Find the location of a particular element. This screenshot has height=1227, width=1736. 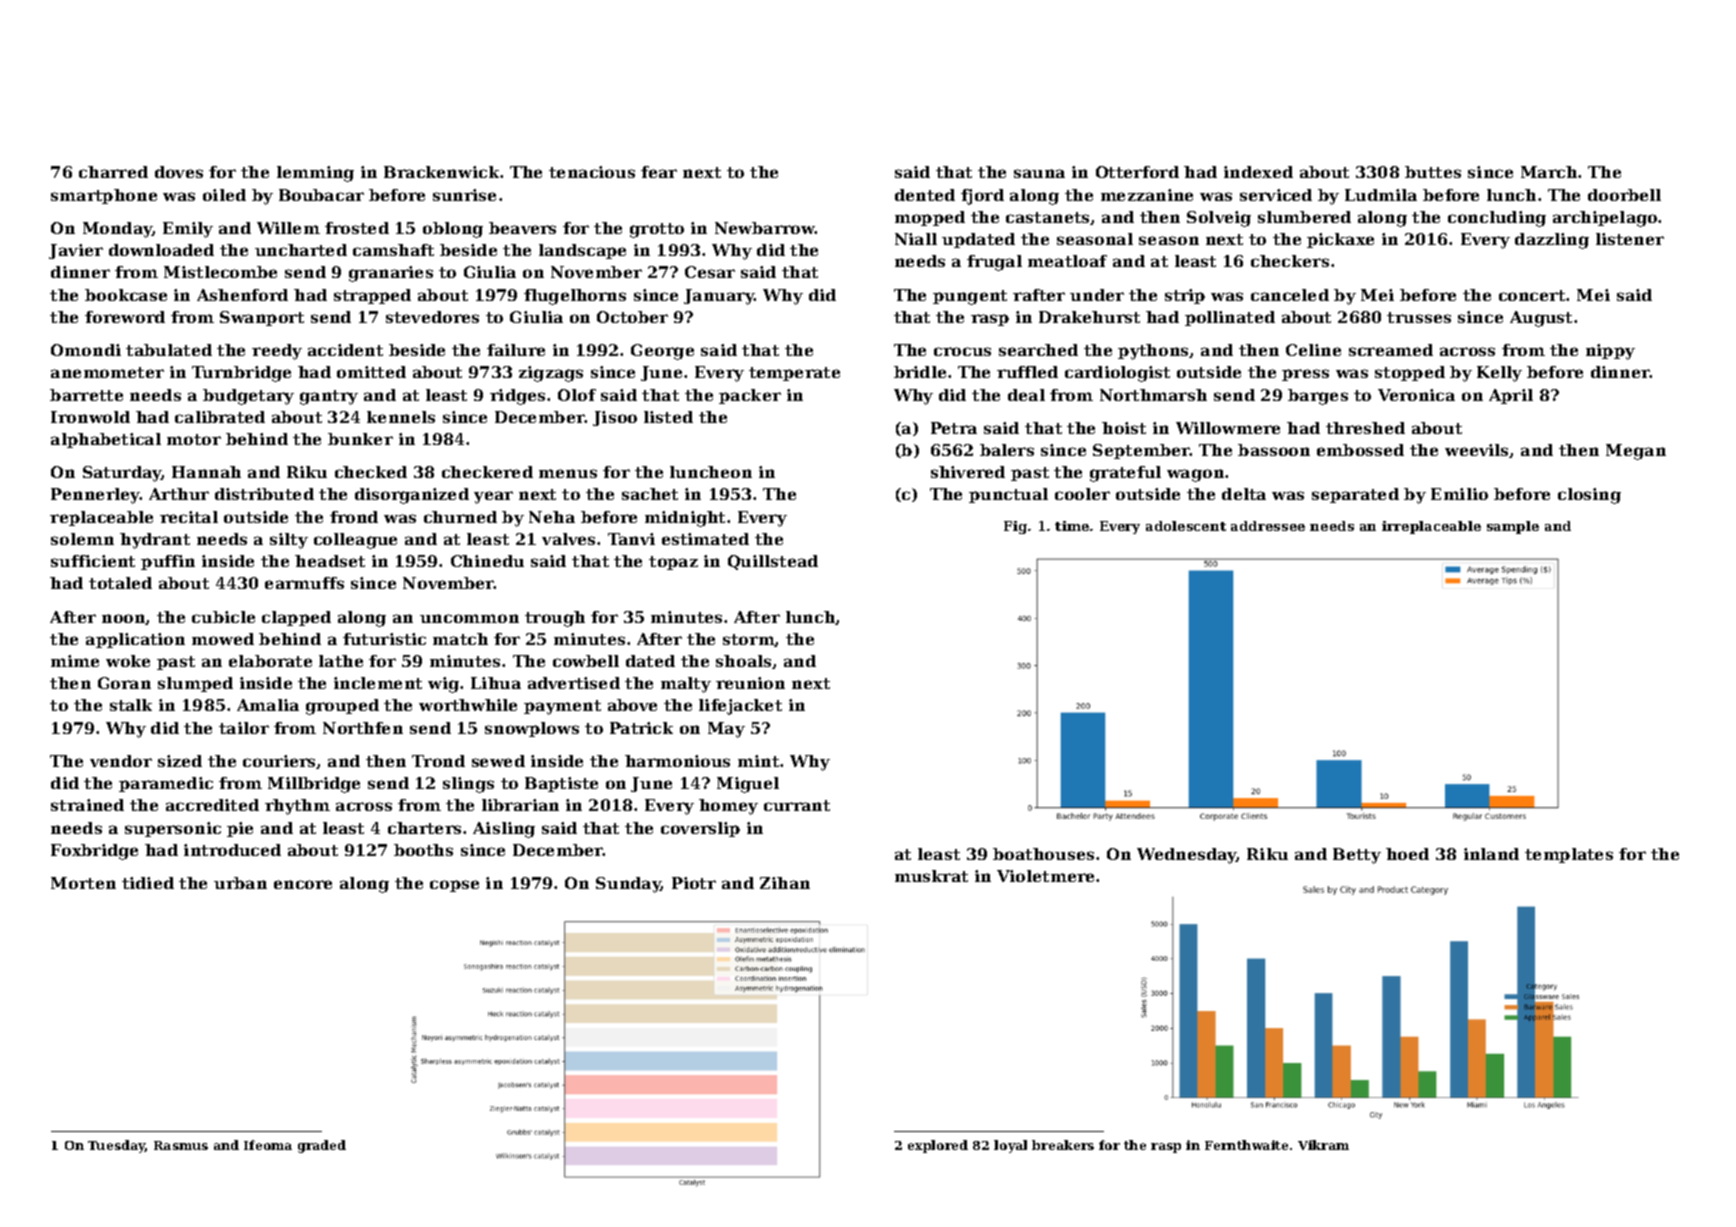

Neha is located at coordinates (552, 517).
